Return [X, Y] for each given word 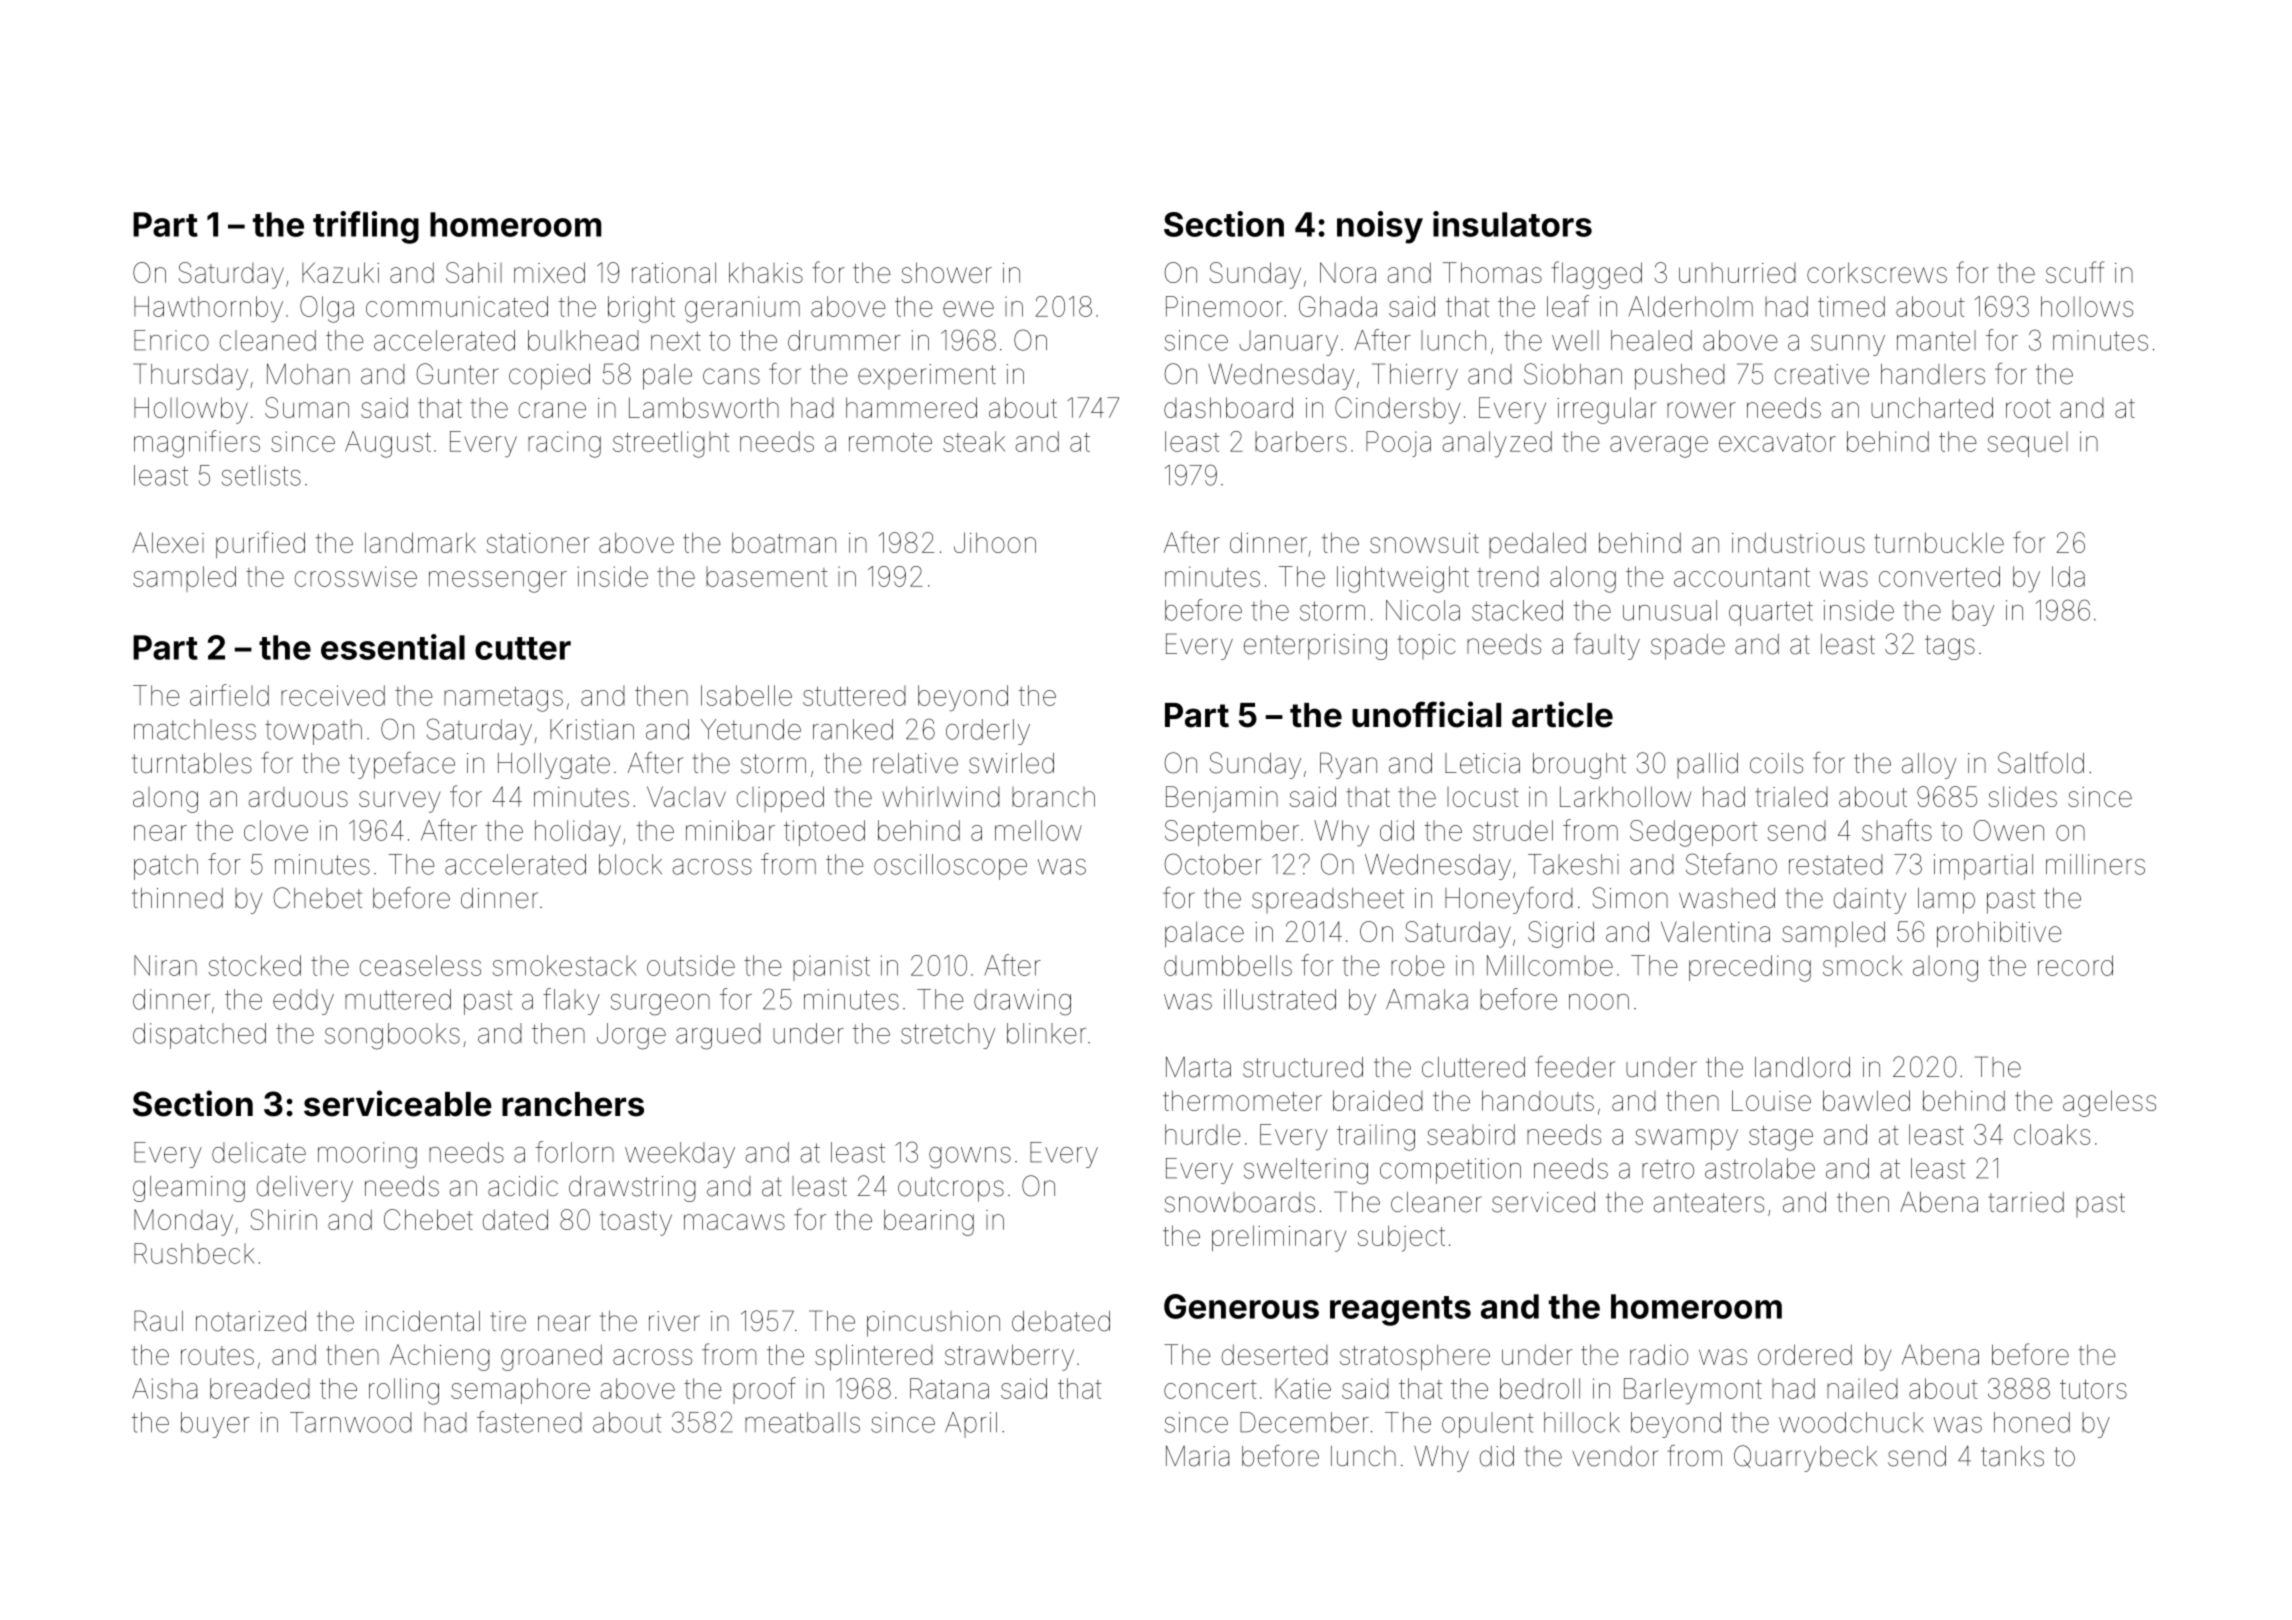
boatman [784, 542]
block [630, 864]
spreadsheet [1328, 900]
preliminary [1279, 1238]
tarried [2026, 1202]
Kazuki [340, 272]
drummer [844, 340]
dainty [1870, 901]
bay [1973, 613]
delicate [259, 1152]
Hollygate [554, 766]
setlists [261, 475]
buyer [215, 1425]
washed [1727, 898]
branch [1053, 797]
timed [1851, 306]
